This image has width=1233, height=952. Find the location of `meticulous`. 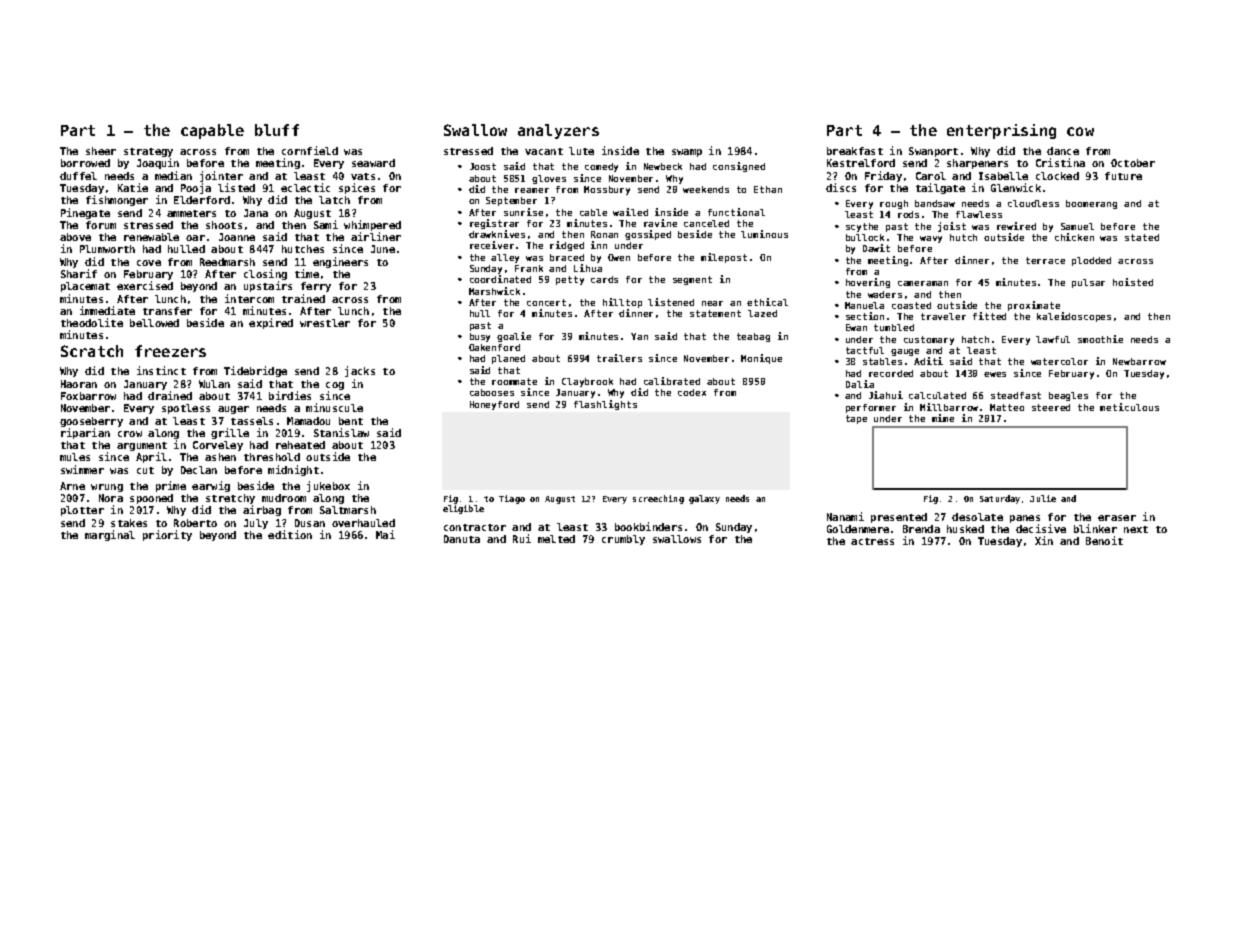

meticulous is located at coordinates (1129, 407).
